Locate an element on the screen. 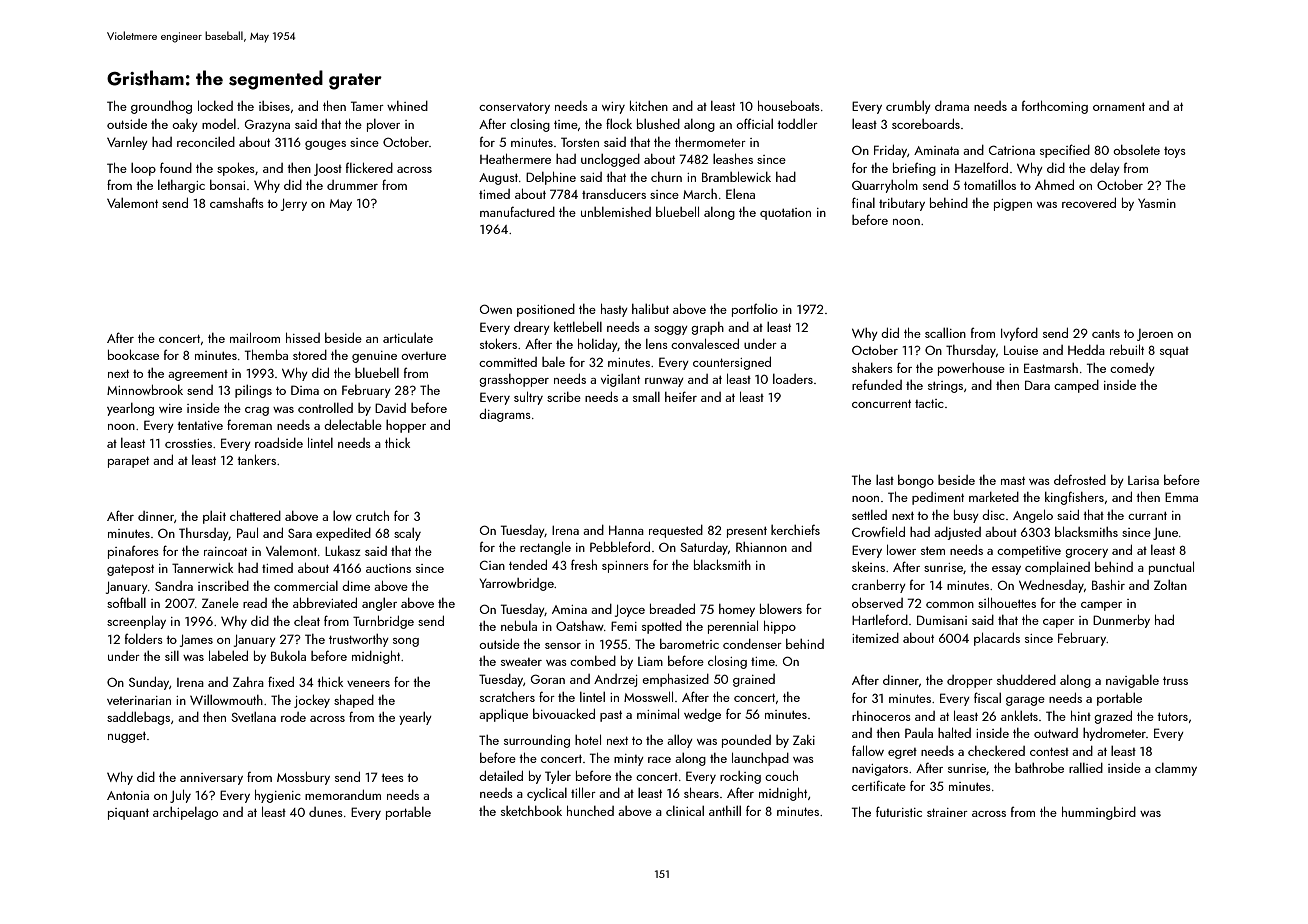  Bukola is located at coordinates (288, 656).
